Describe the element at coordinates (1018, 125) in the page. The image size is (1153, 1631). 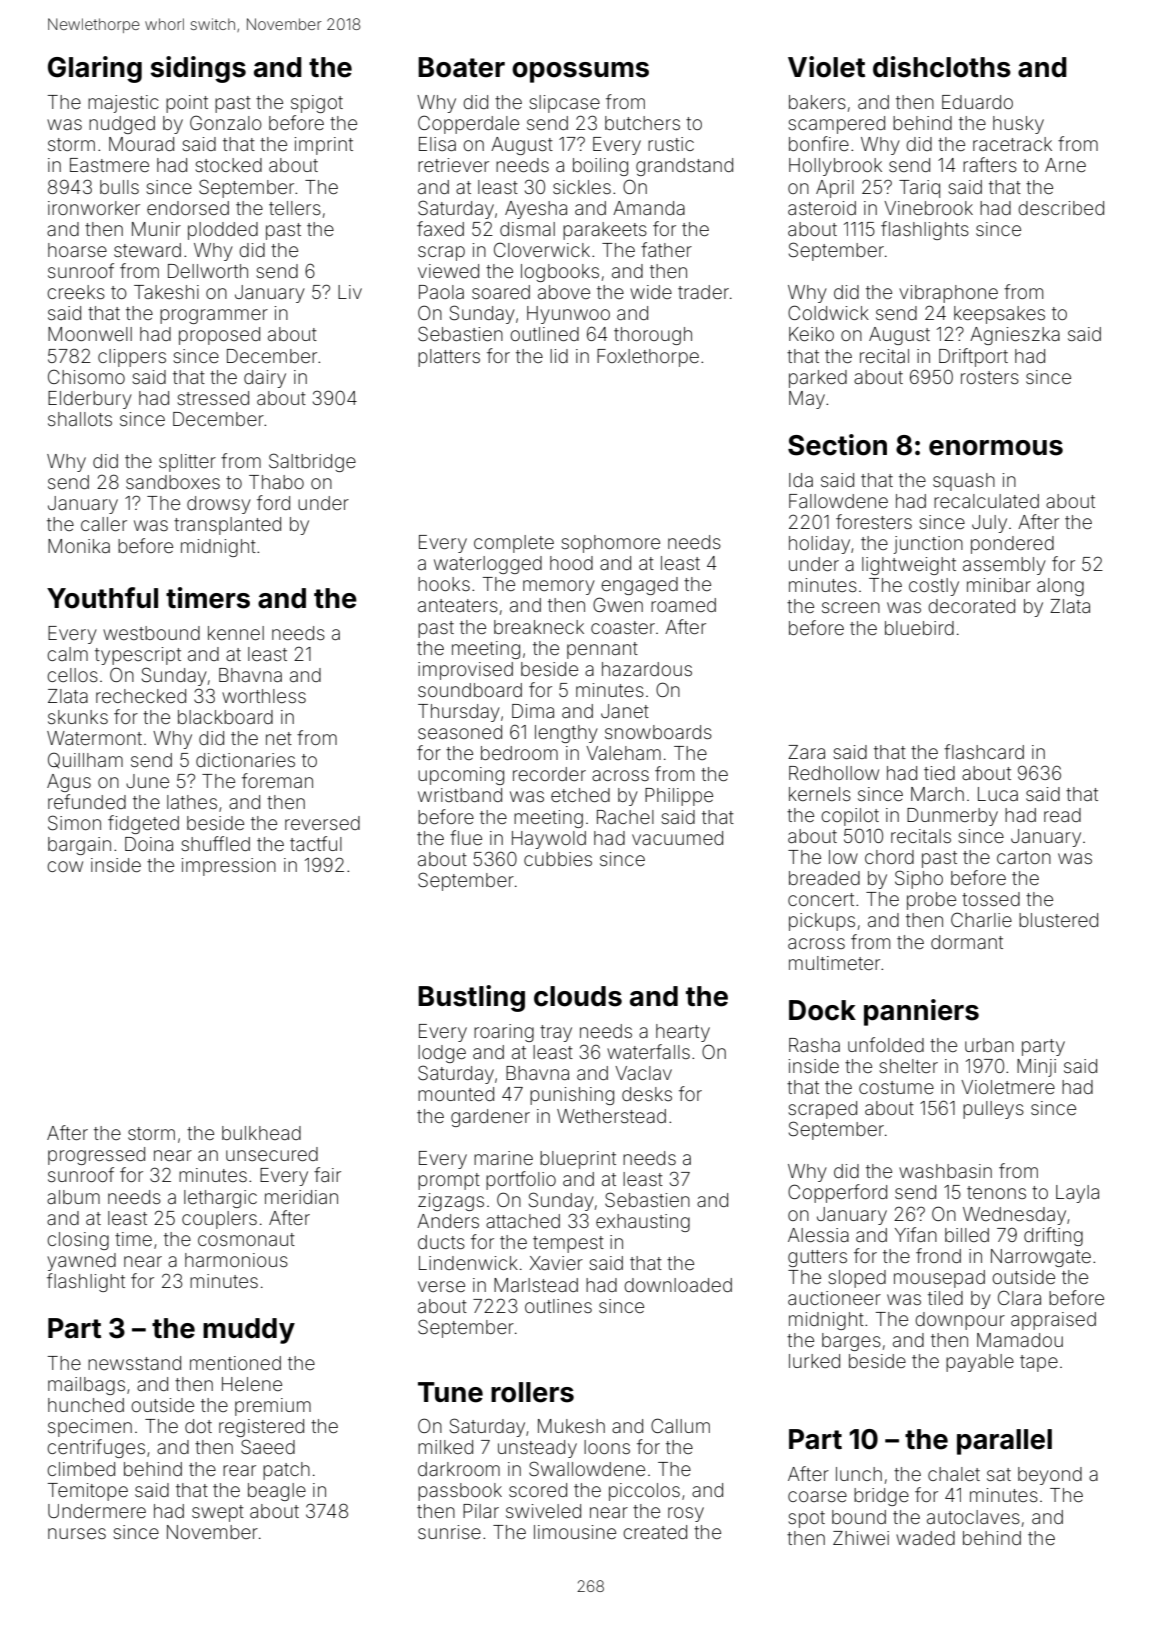
I see `husky` at that location.
